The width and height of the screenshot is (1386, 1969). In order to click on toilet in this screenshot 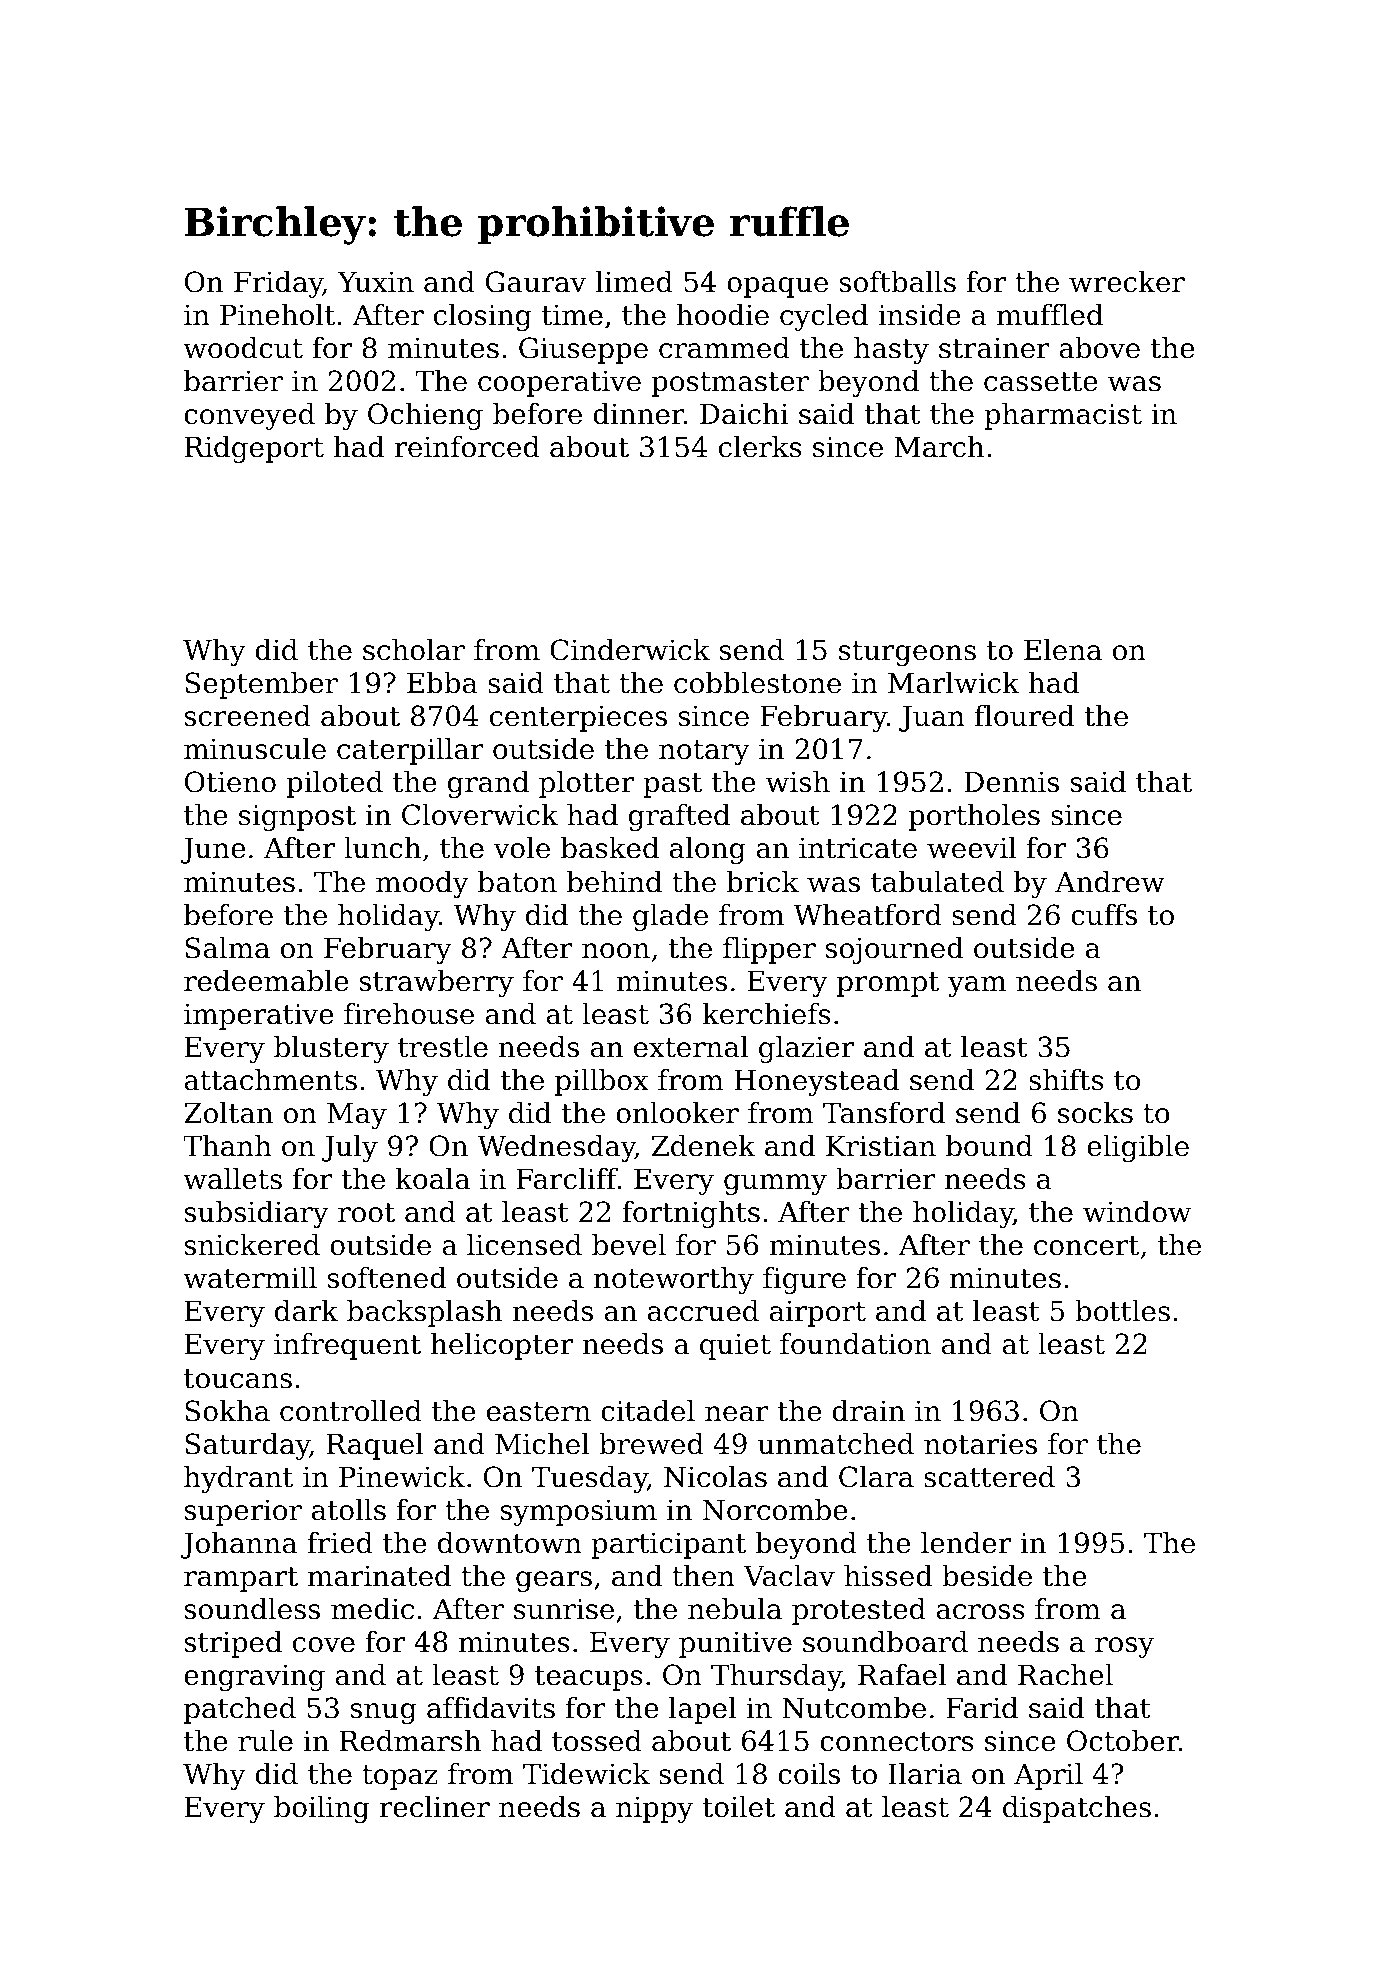, I will do `click(739, 1807)`.
